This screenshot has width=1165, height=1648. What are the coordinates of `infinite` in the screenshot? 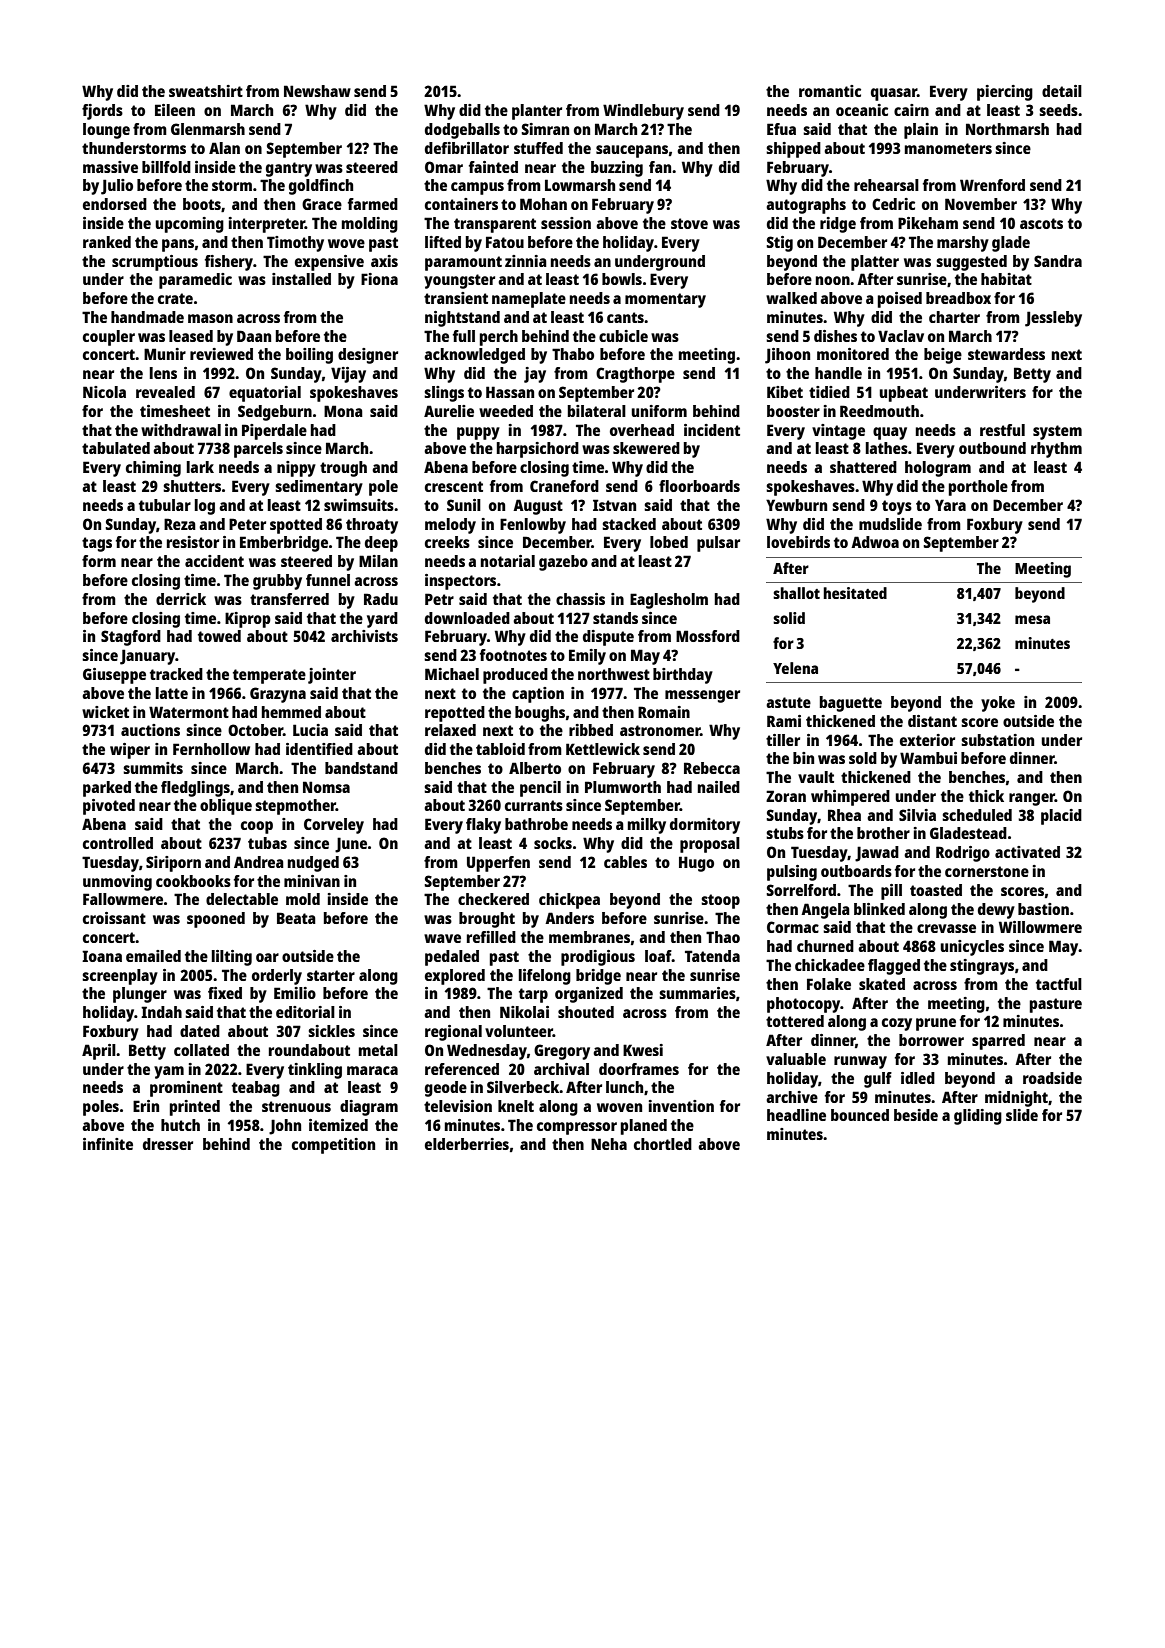 It's located at (108, 1144).
